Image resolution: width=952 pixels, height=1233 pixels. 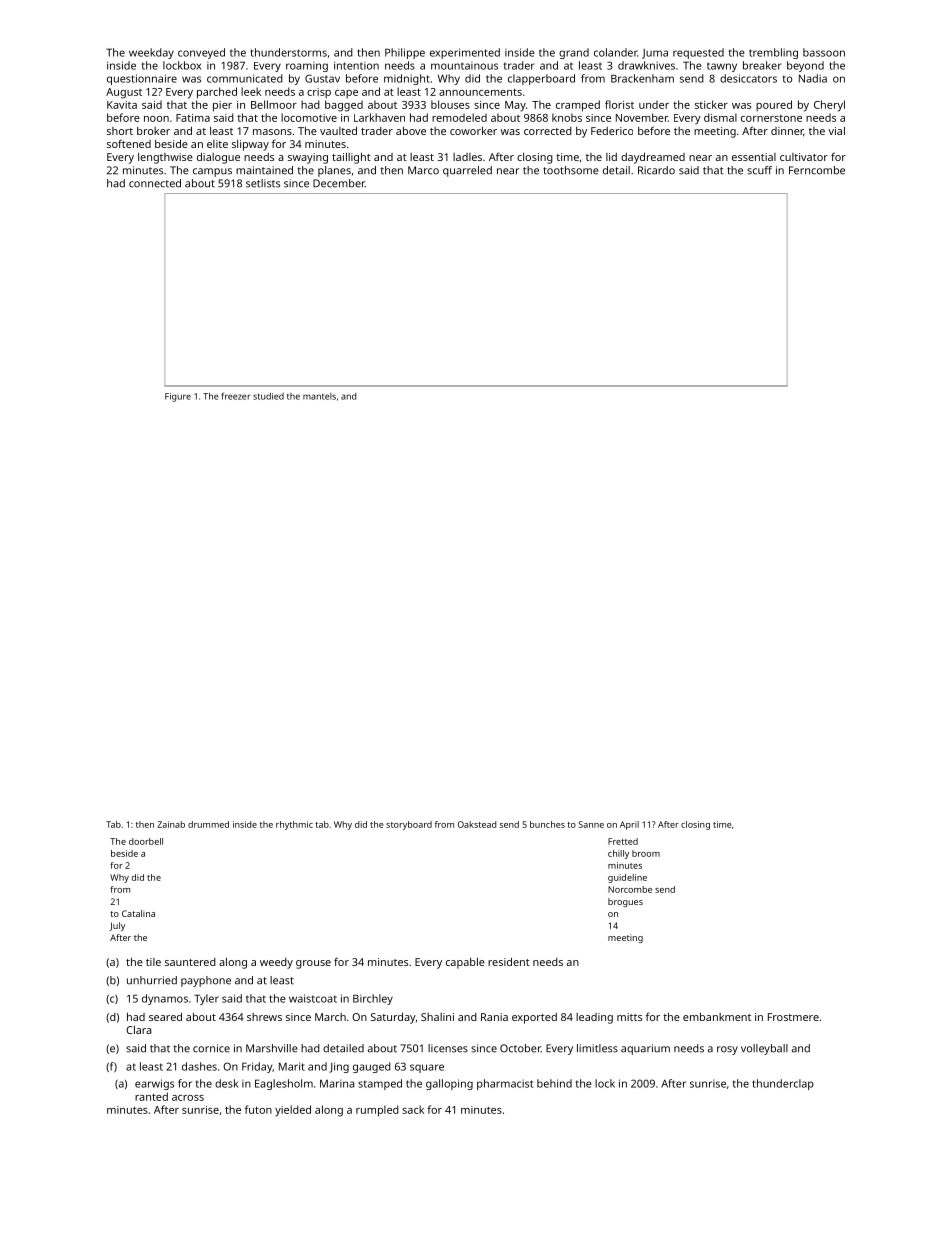 I want to click on communicated, so click(x=245, y=78).
